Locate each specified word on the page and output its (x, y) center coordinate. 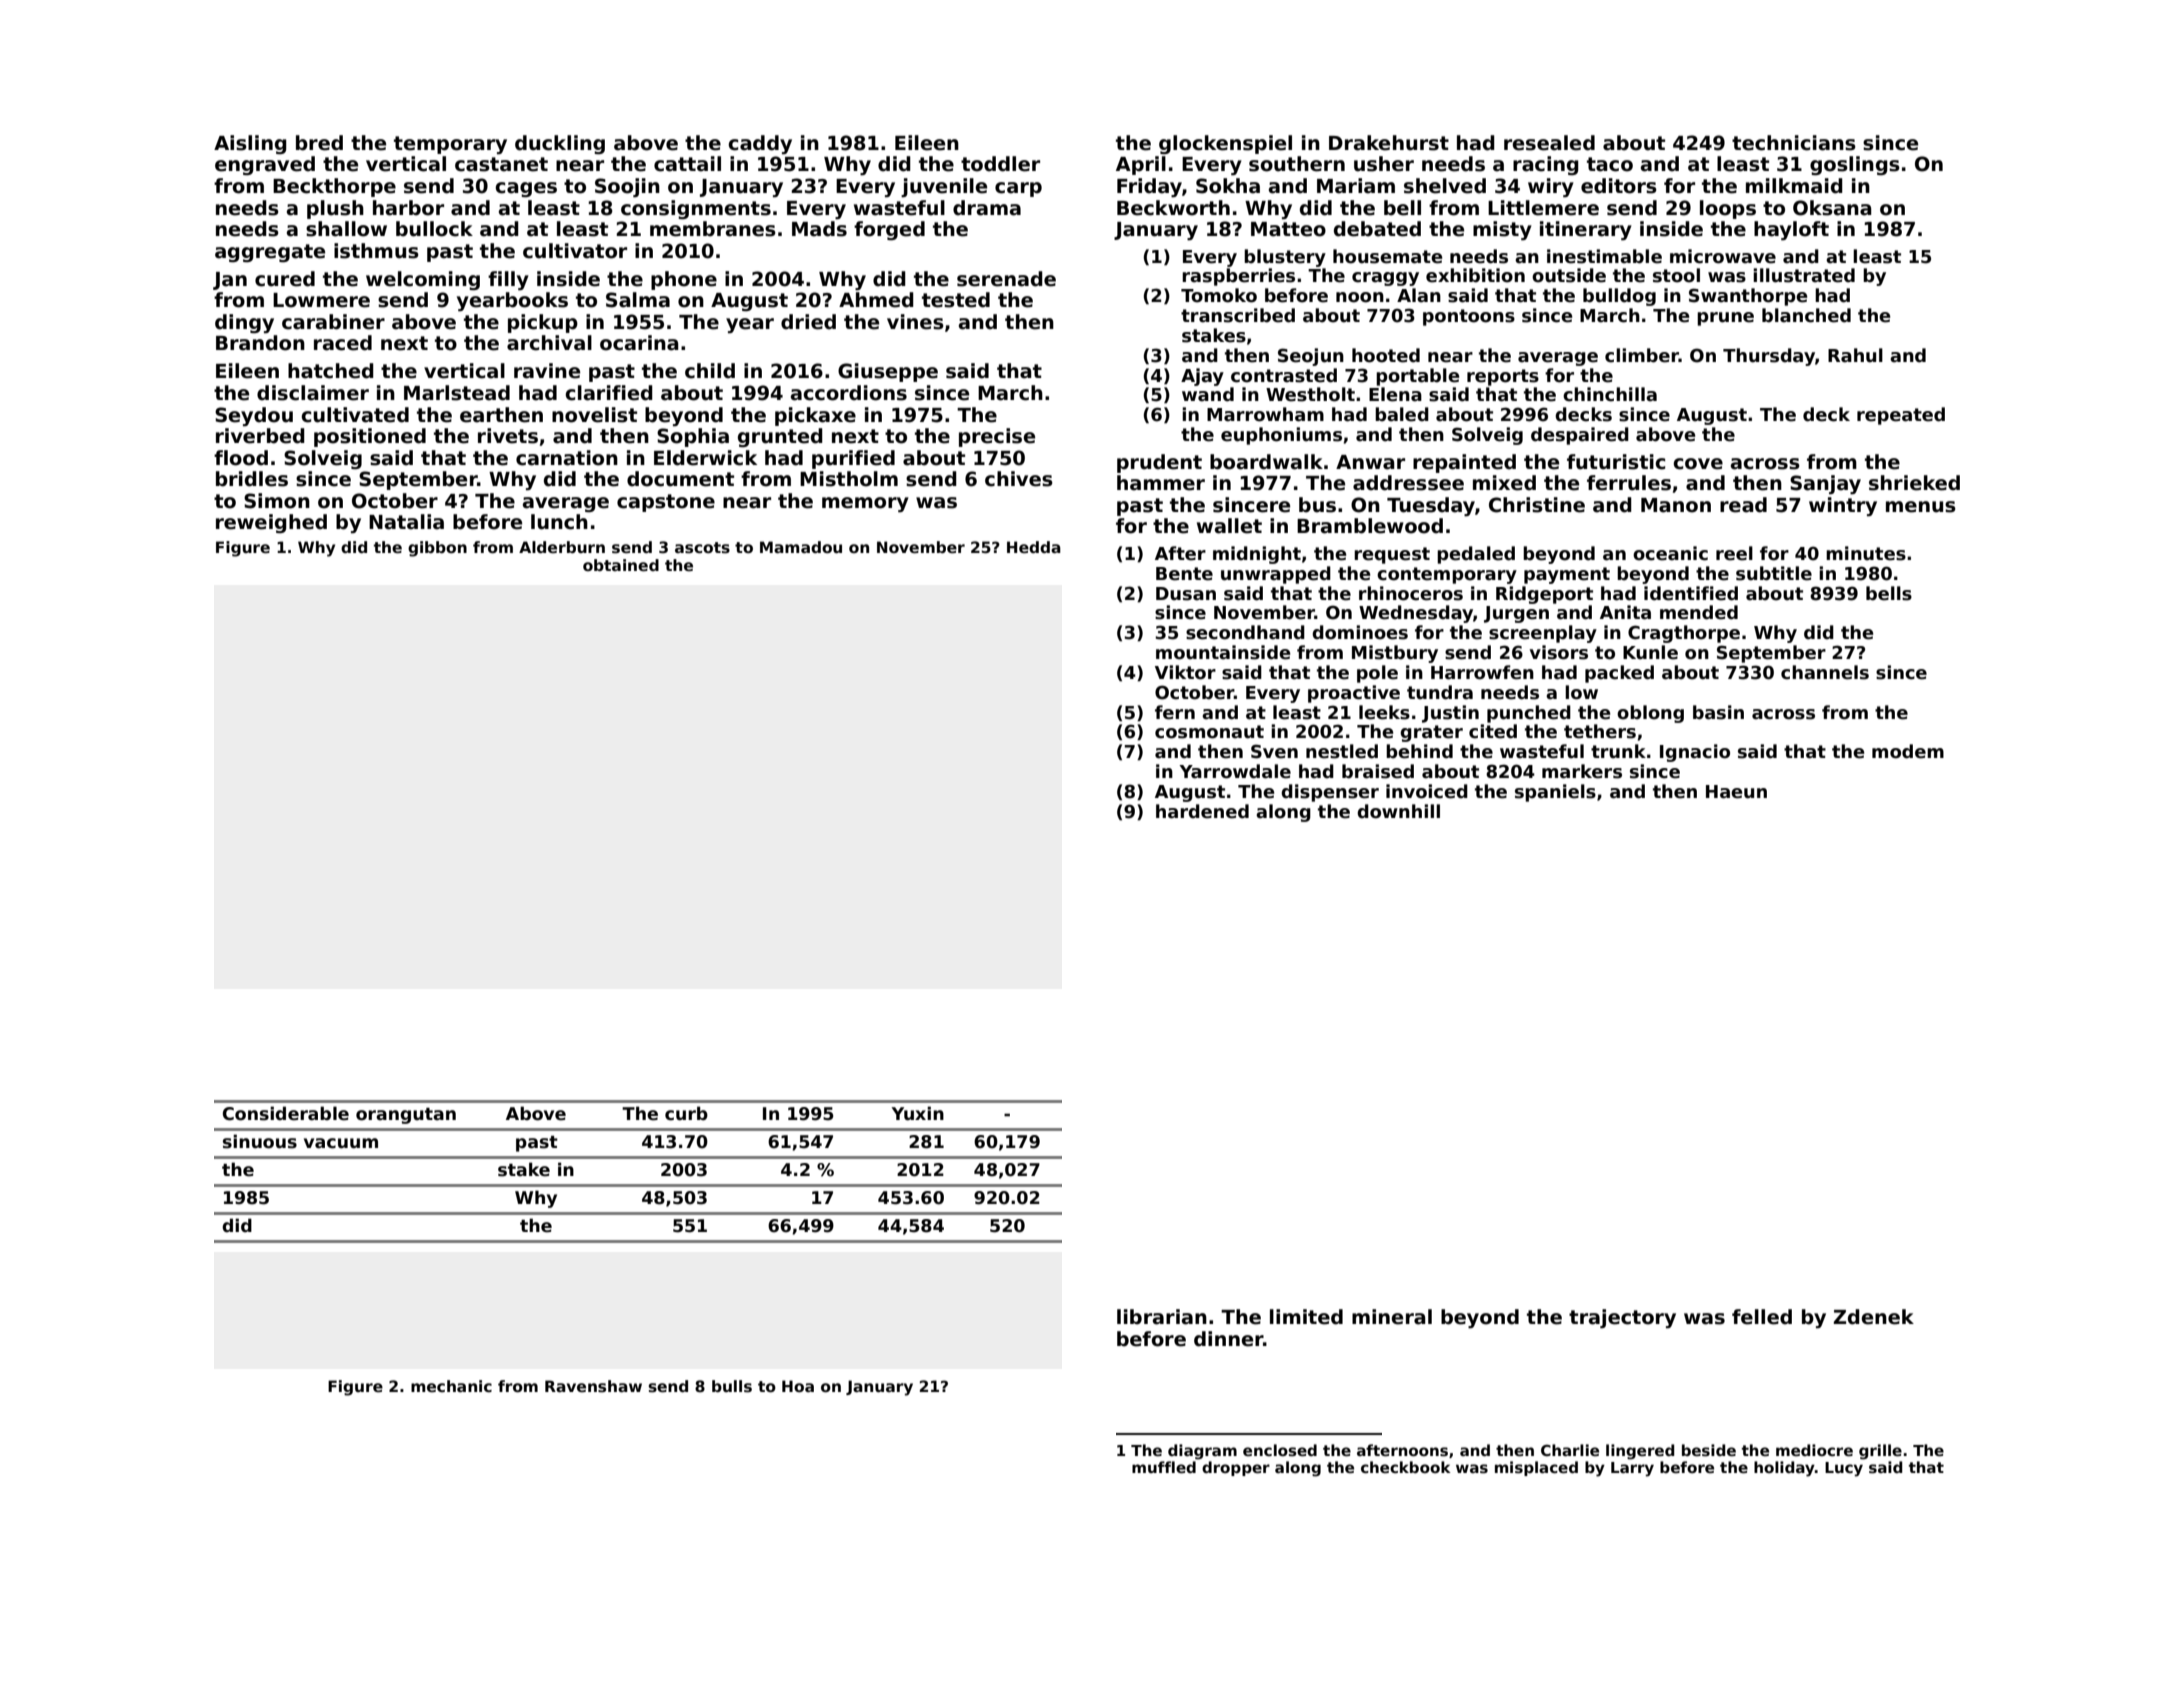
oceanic (1670, 553)
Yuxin (917, 1113)
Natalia (406, 522)
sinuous (260, 1141)
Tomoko (1219, 295)
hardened (1202, 811)
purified (853, 459)
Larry (1632, 1469)
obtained (621, 565)
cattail (687, 164)
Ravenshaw (593, 1386)
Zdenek (1874, 1317)
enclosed (1280, 1450)
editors (1619, 186)
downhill (1398, 811)
